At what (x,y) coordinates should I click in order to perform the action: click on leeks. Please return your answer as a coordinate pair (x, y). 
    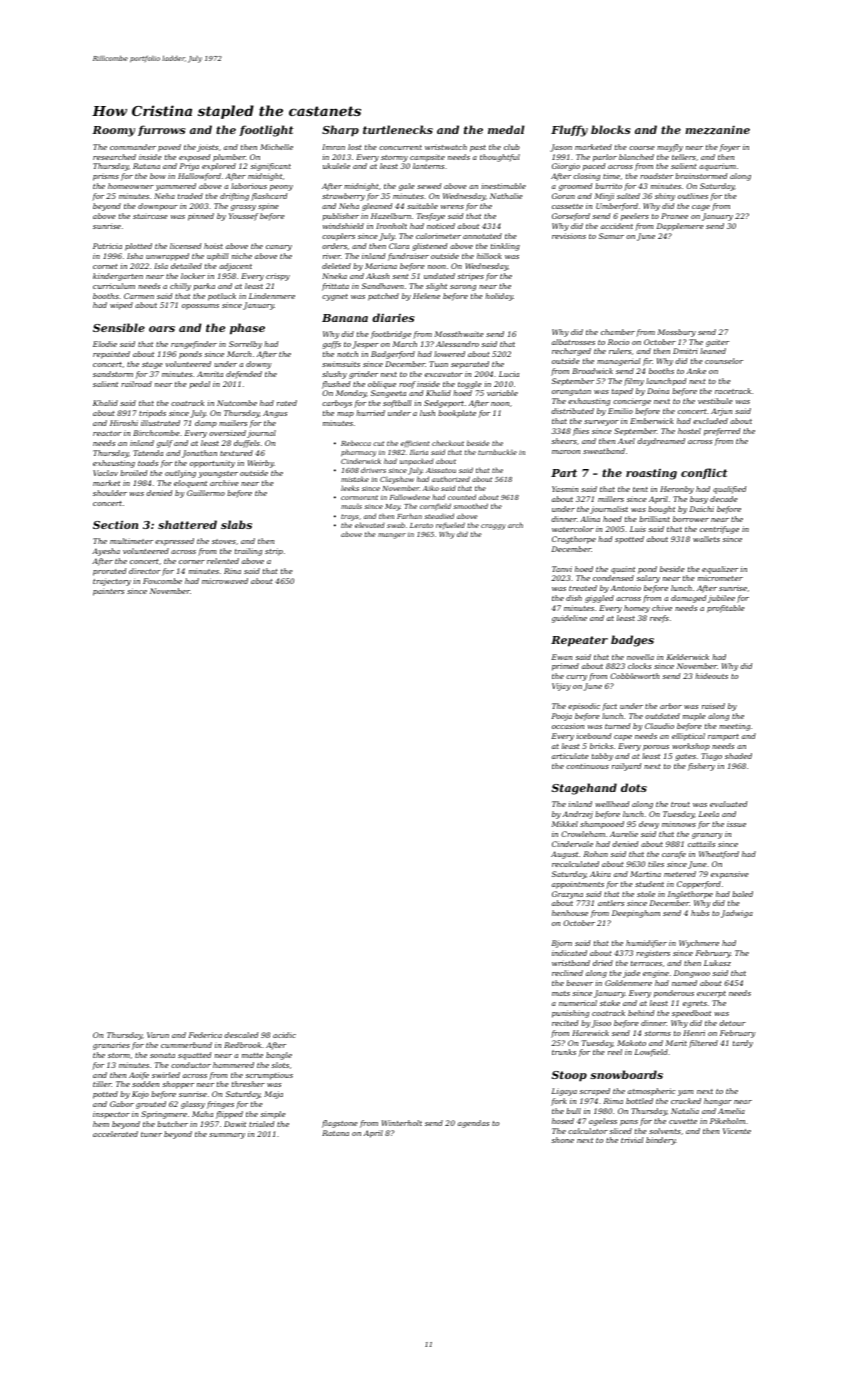
    Looking at the image, I should click on (350, 488).
